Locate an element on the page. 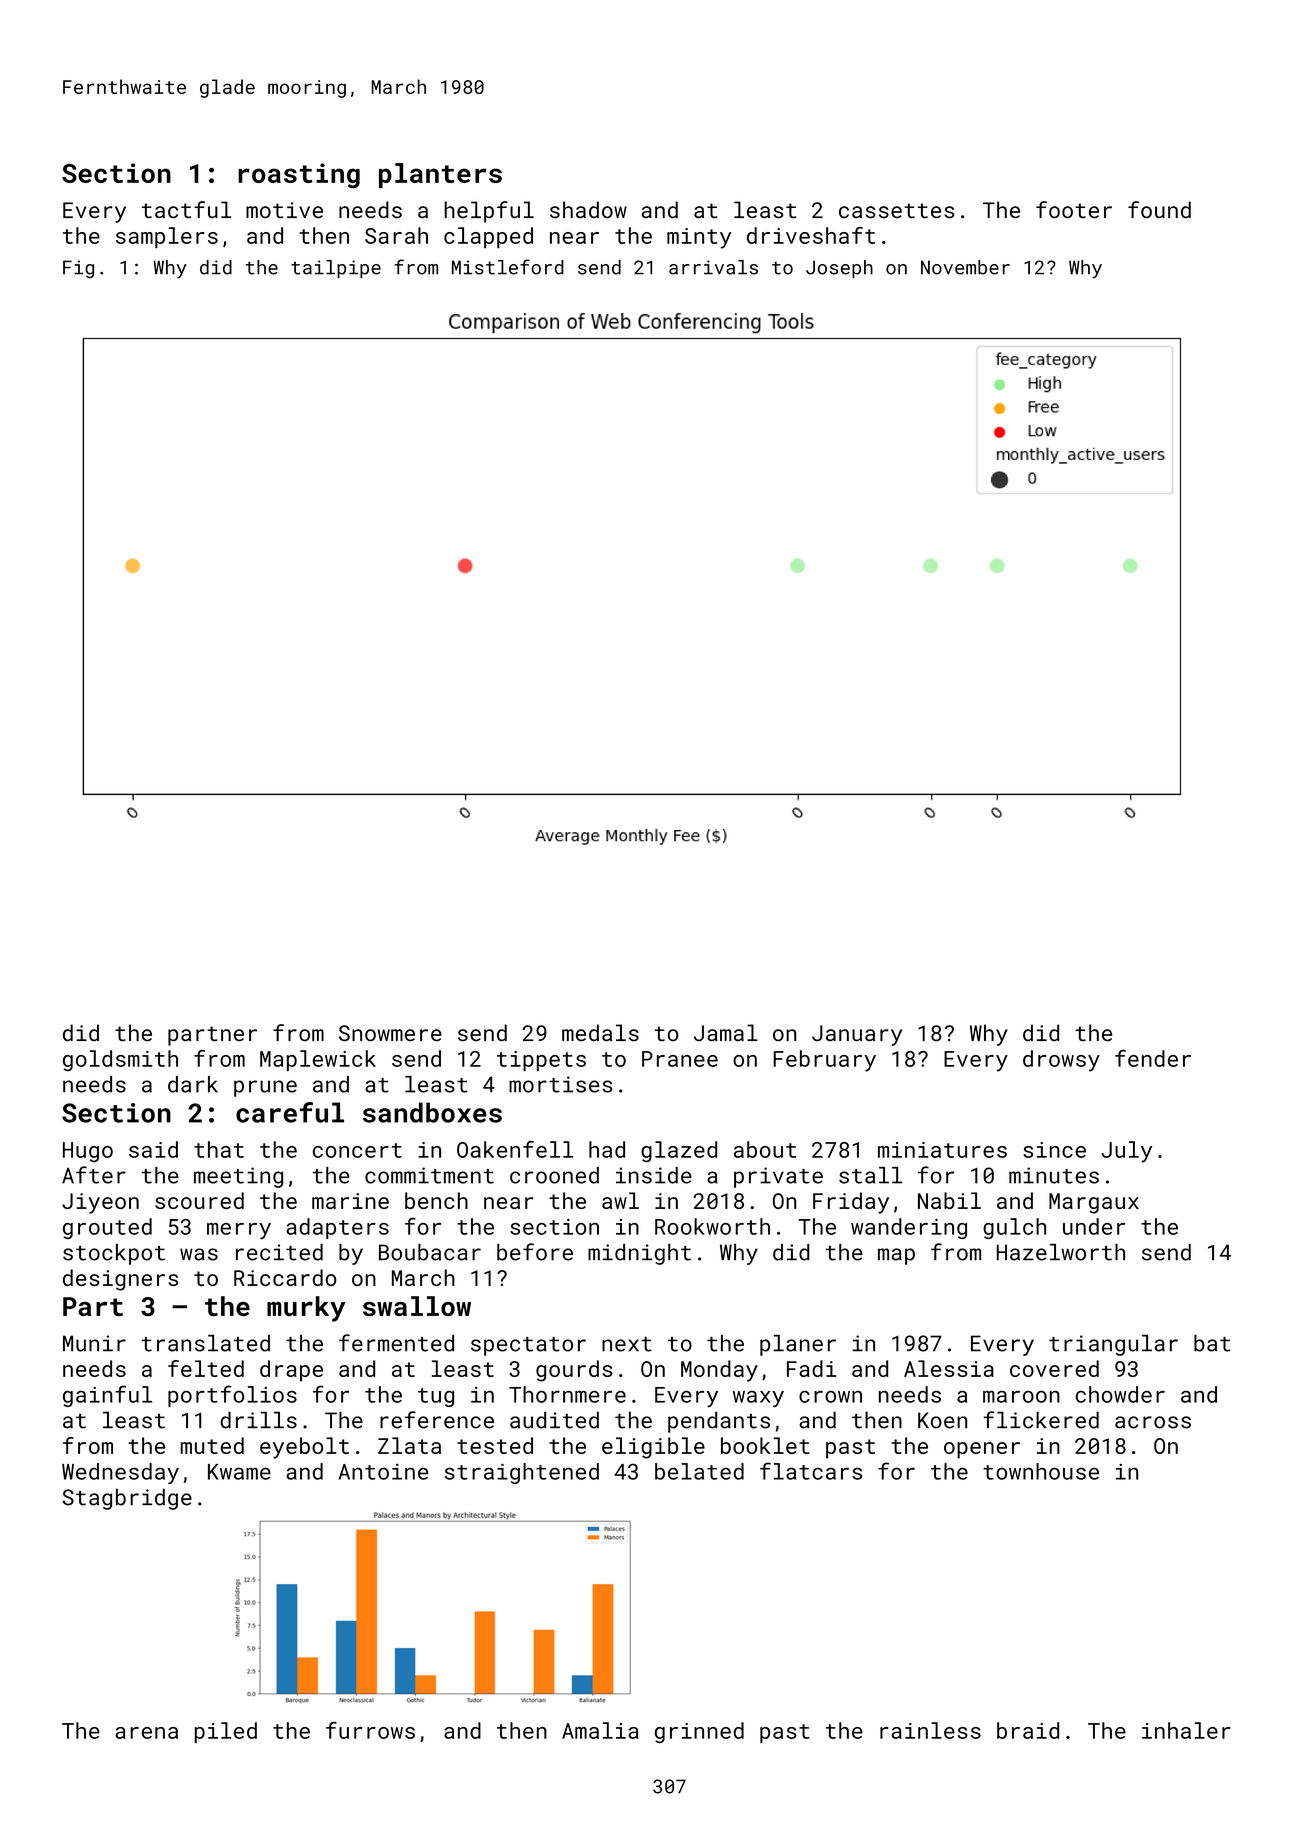 The height and width of the document is (1846, 1305). tactful is located at coordinates (186, 210).
